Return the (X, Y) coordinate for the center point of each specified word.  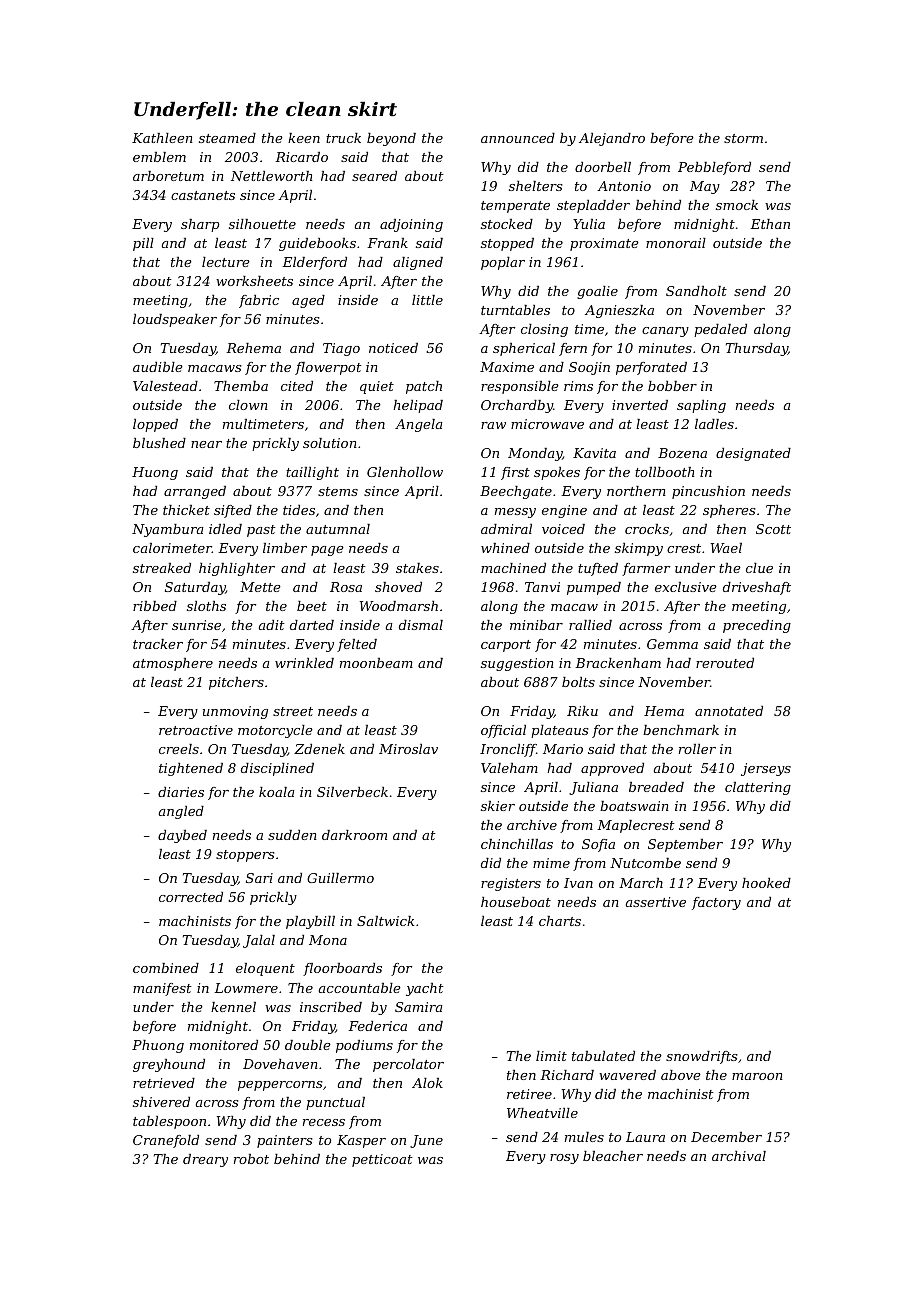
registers (511, 884)
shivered (161, 1102)
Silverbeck (352, 792)
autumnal (338, 529)
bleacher (613, 1156)
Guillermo (340, 878)
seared (374, 176)
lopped (155, 425)
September (685, 845)
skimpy (639, 549)
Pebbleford (714, 168)
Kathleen (162, 138)
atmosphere (173, 664)
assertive (656, 902)
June (426, 1141)
